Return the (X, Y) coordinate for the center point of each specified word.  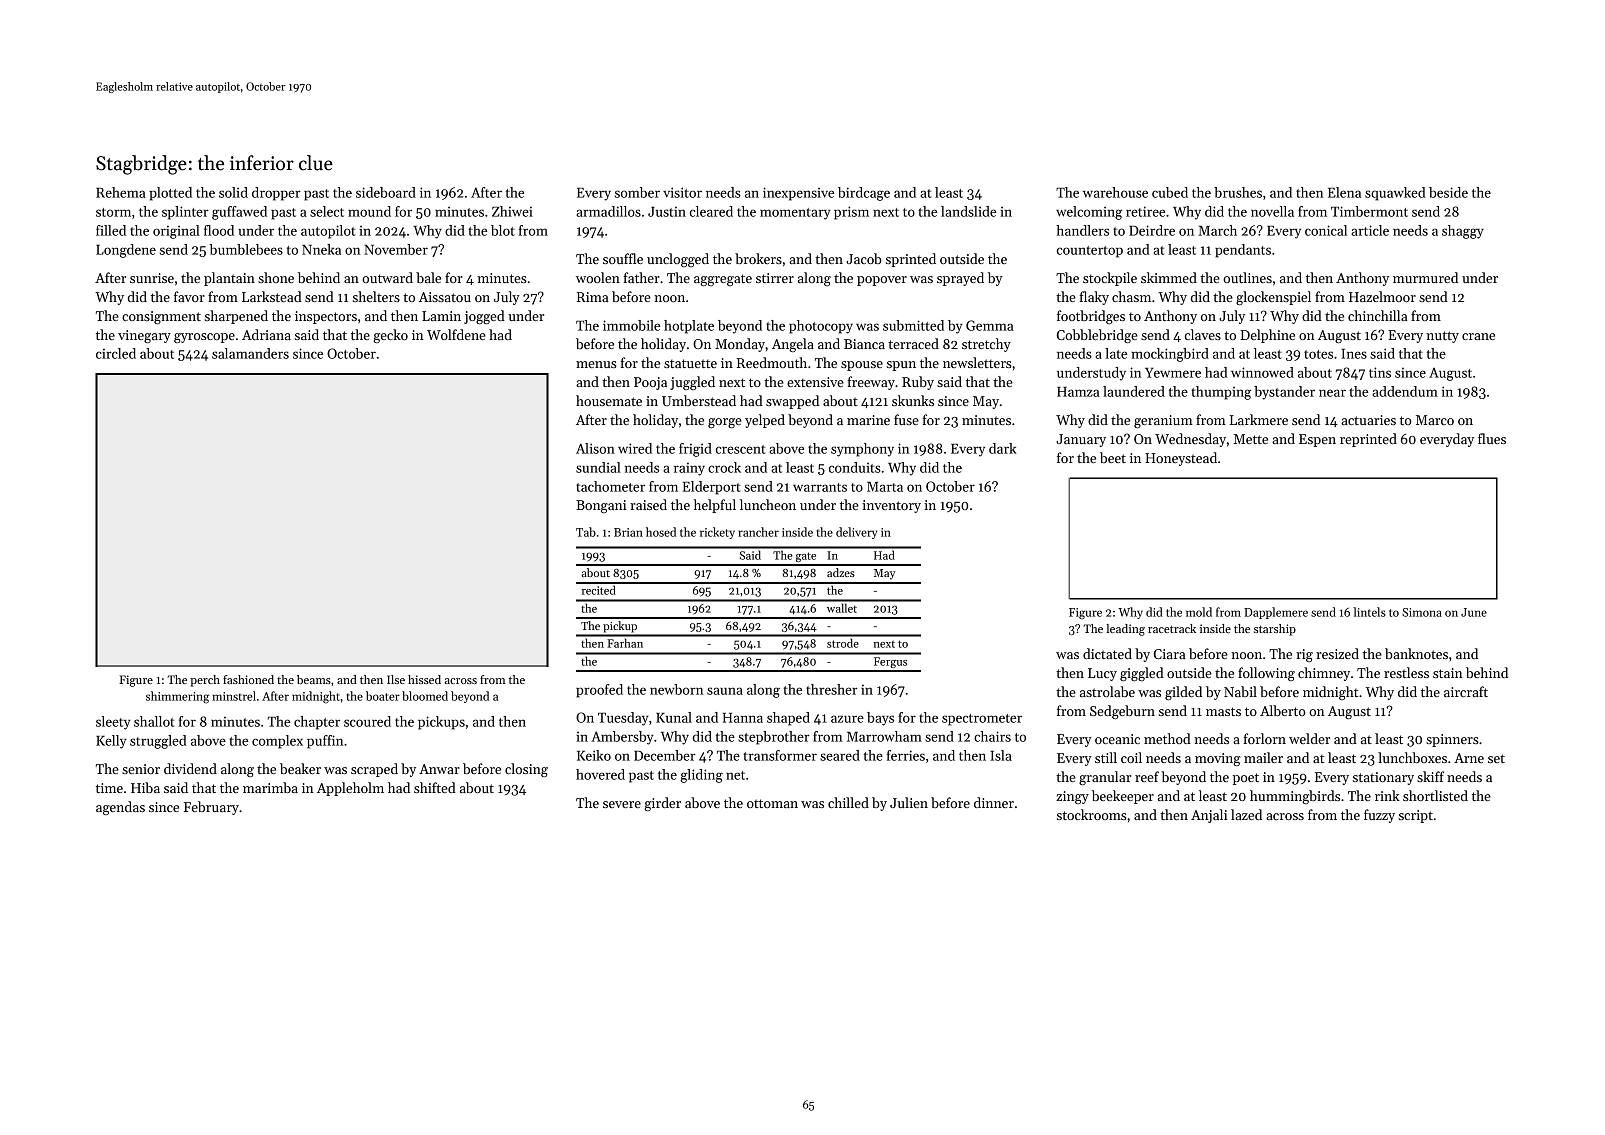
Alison (595, 448)
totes (1318, 354)
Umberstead (699, 400)
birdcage (864, 194)
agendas (120, 808)
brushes (1238, 192)
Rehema (121, 192)
